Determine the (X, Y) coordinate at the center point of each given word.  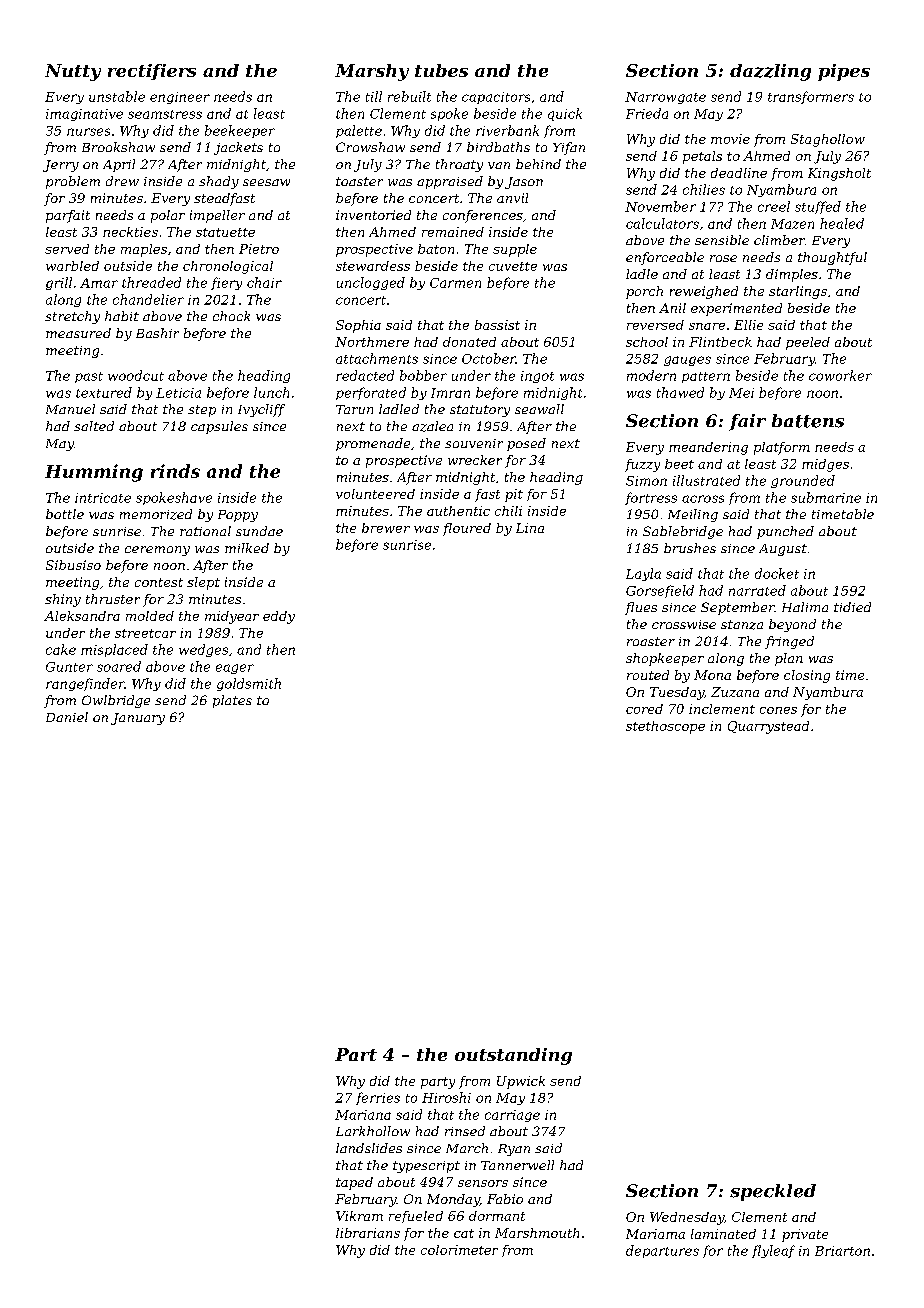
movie (730, 139)
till (374, 96)
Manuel (70, 409)
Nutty (73, 72)
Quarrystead (768, 727)
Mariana (363, 1115)
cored (644, 709)
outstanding (513, 1056)
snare (707, 326)
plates (232, 701)
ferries (378, 1098)
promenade (373, 444)
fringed (789, 642)
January (138, 719)
